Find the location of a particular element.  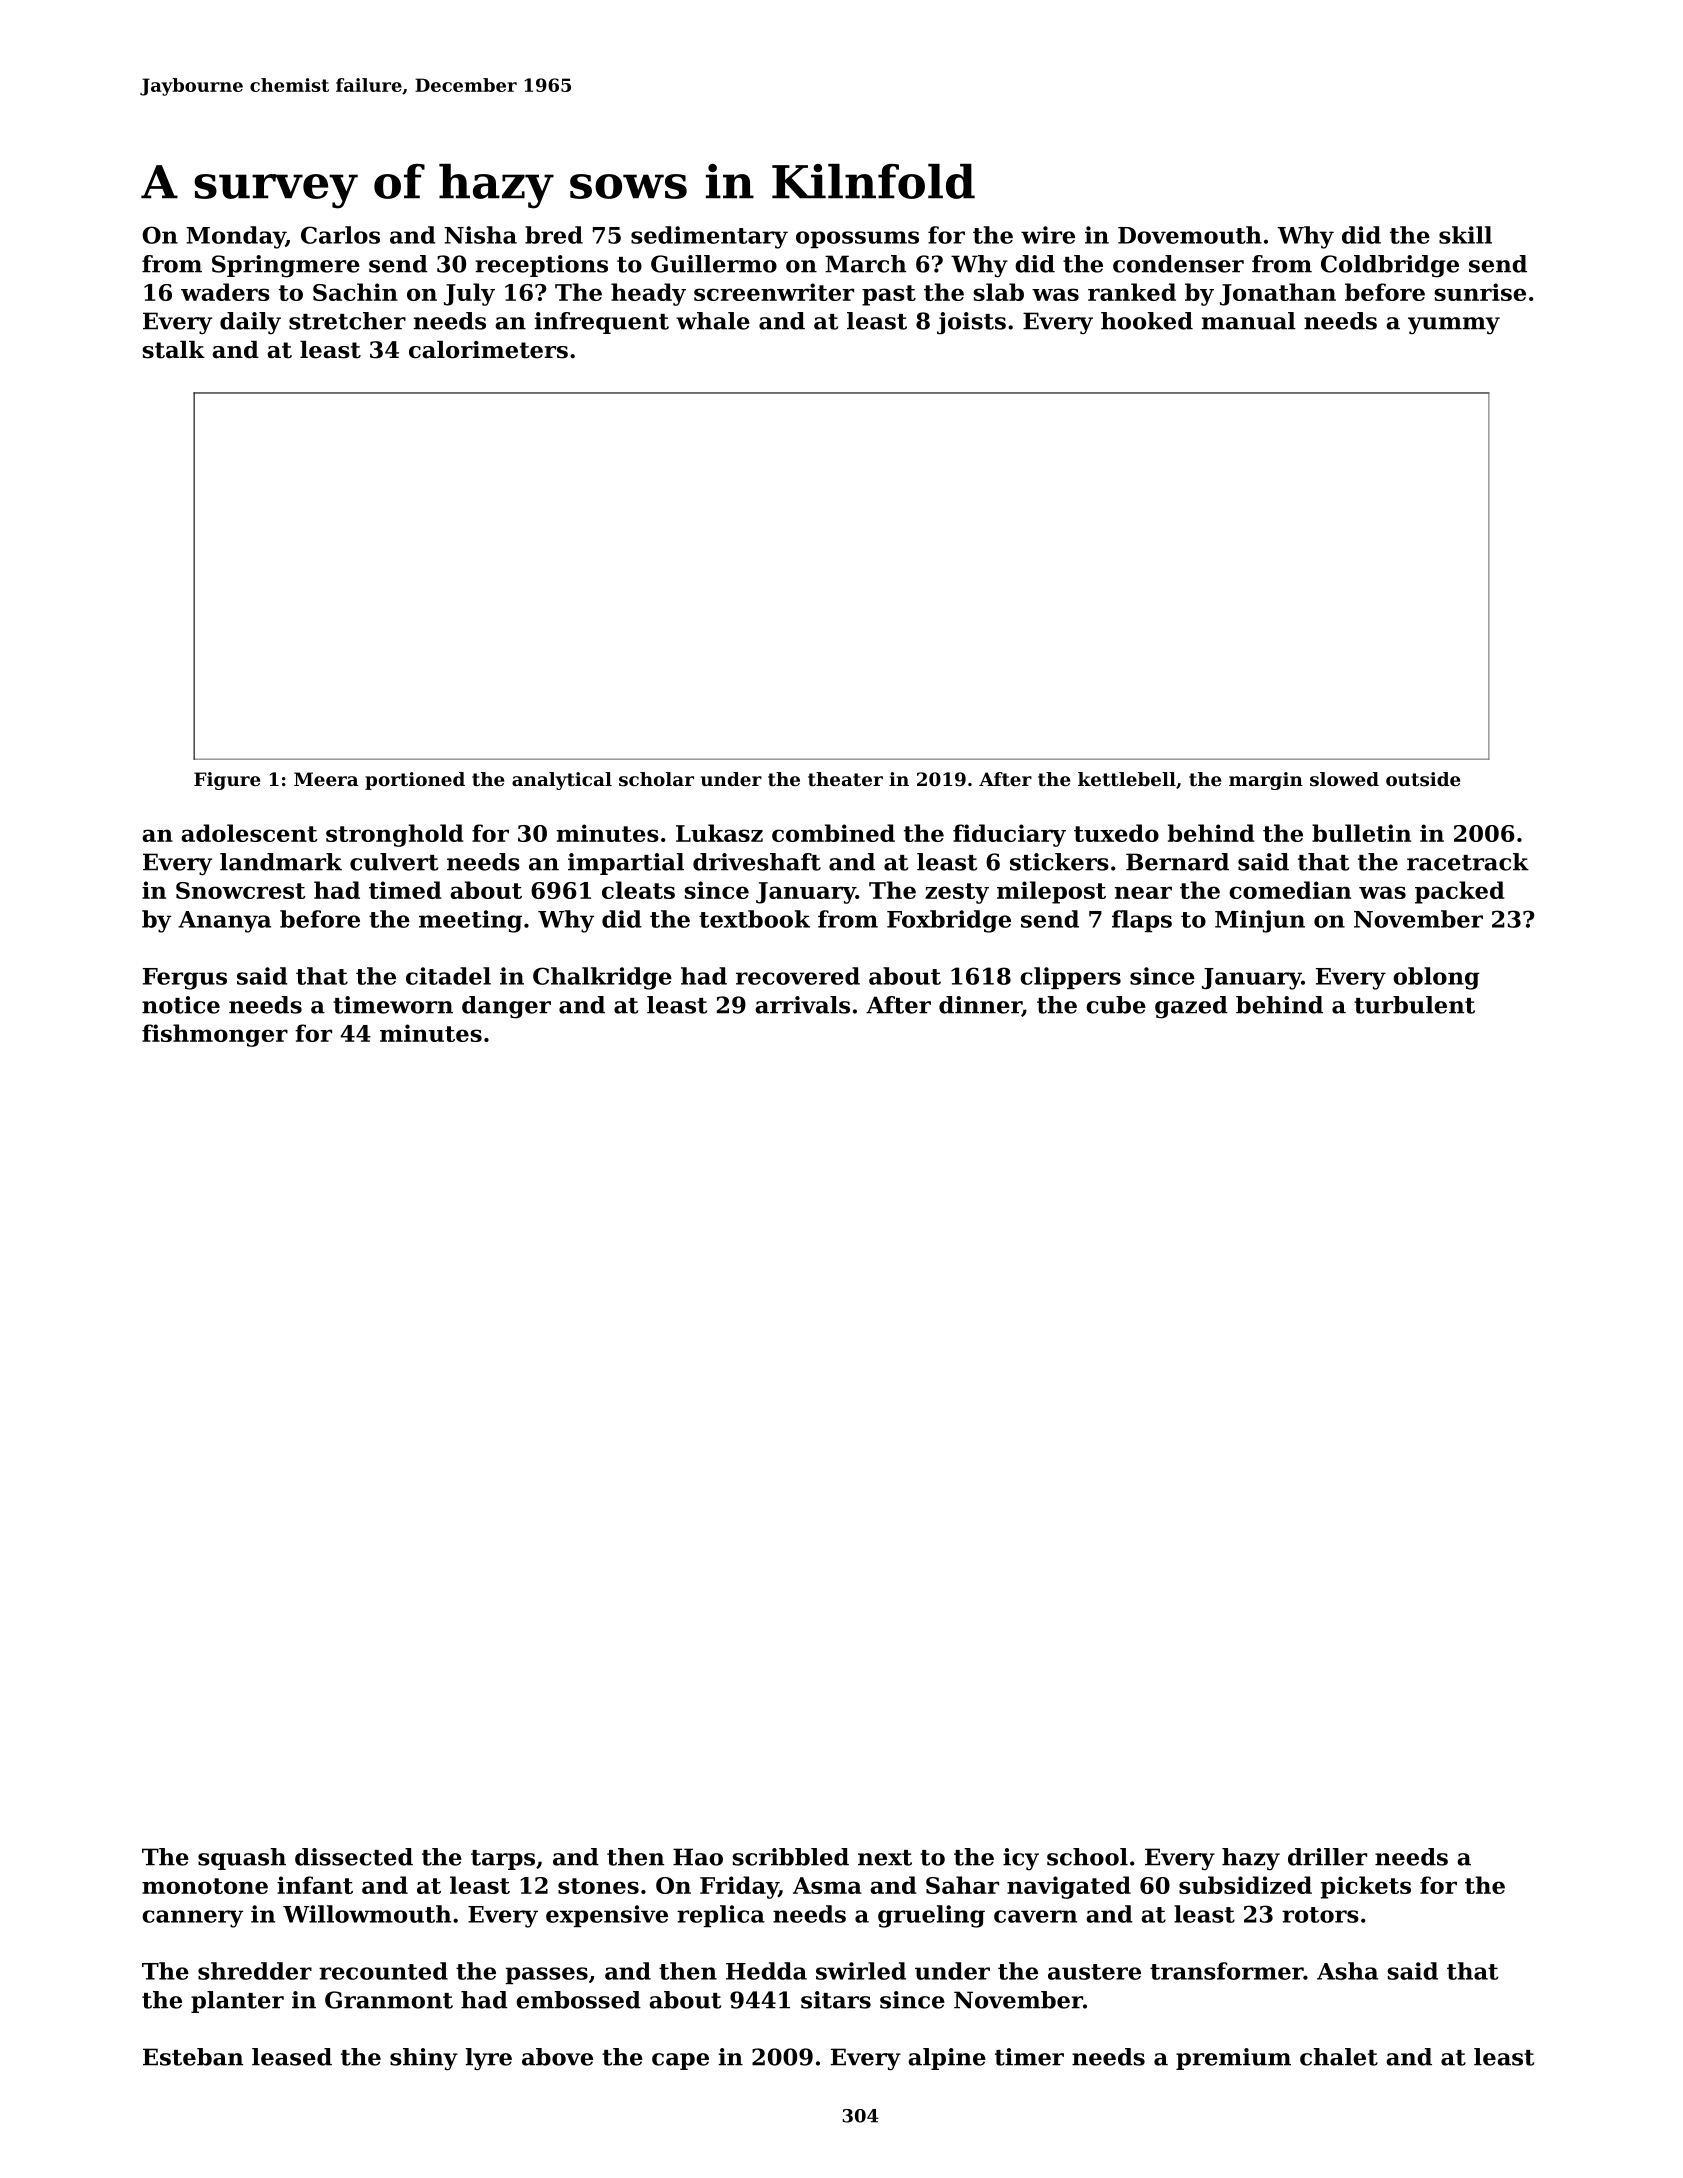

dinner is located at coordinates (980, 1006).
